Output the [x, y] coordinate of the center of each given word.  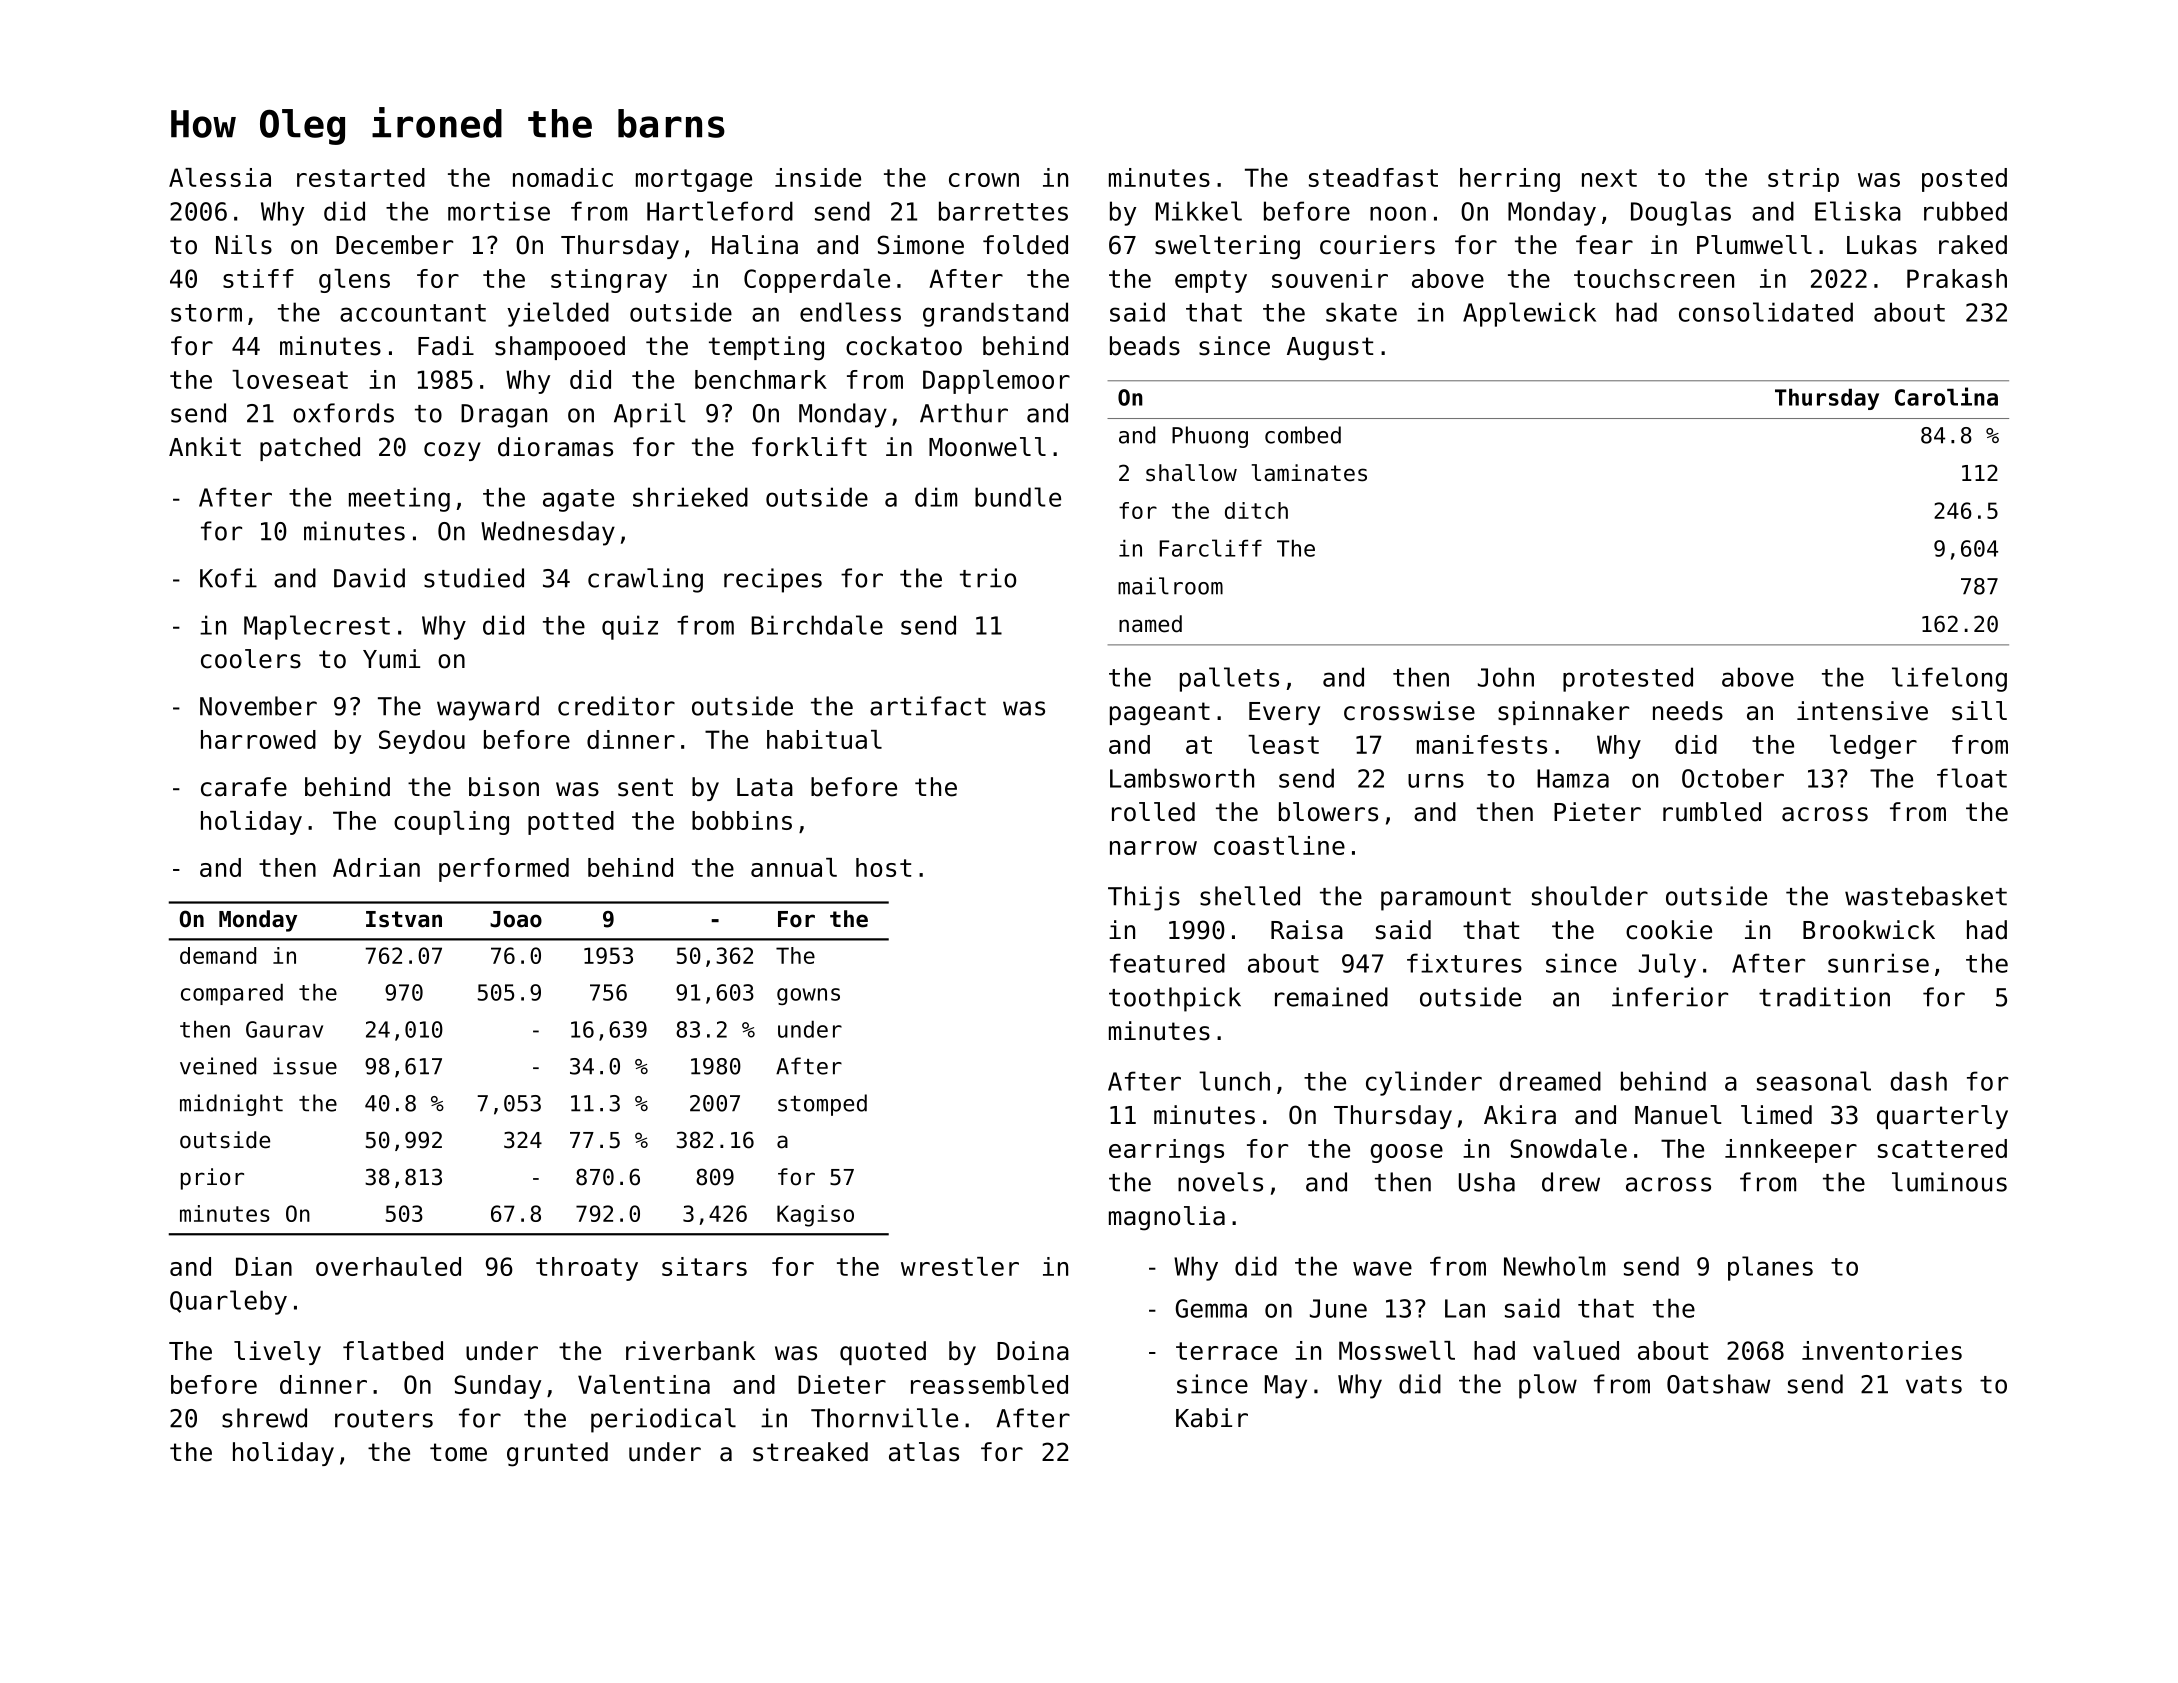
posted [1964, 180]
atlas [924, 1452]
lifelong [1949, 679]
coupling [451, 823]
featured [1167, 963]
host [883, 867]
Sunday [497, 1387]
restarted [361, 177]
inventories [1882, 1350]
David [369, 578]
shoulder [1590, 896]
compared [232, 994]
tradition [1824, 997]
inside [818, 177]
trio [988, 578]
